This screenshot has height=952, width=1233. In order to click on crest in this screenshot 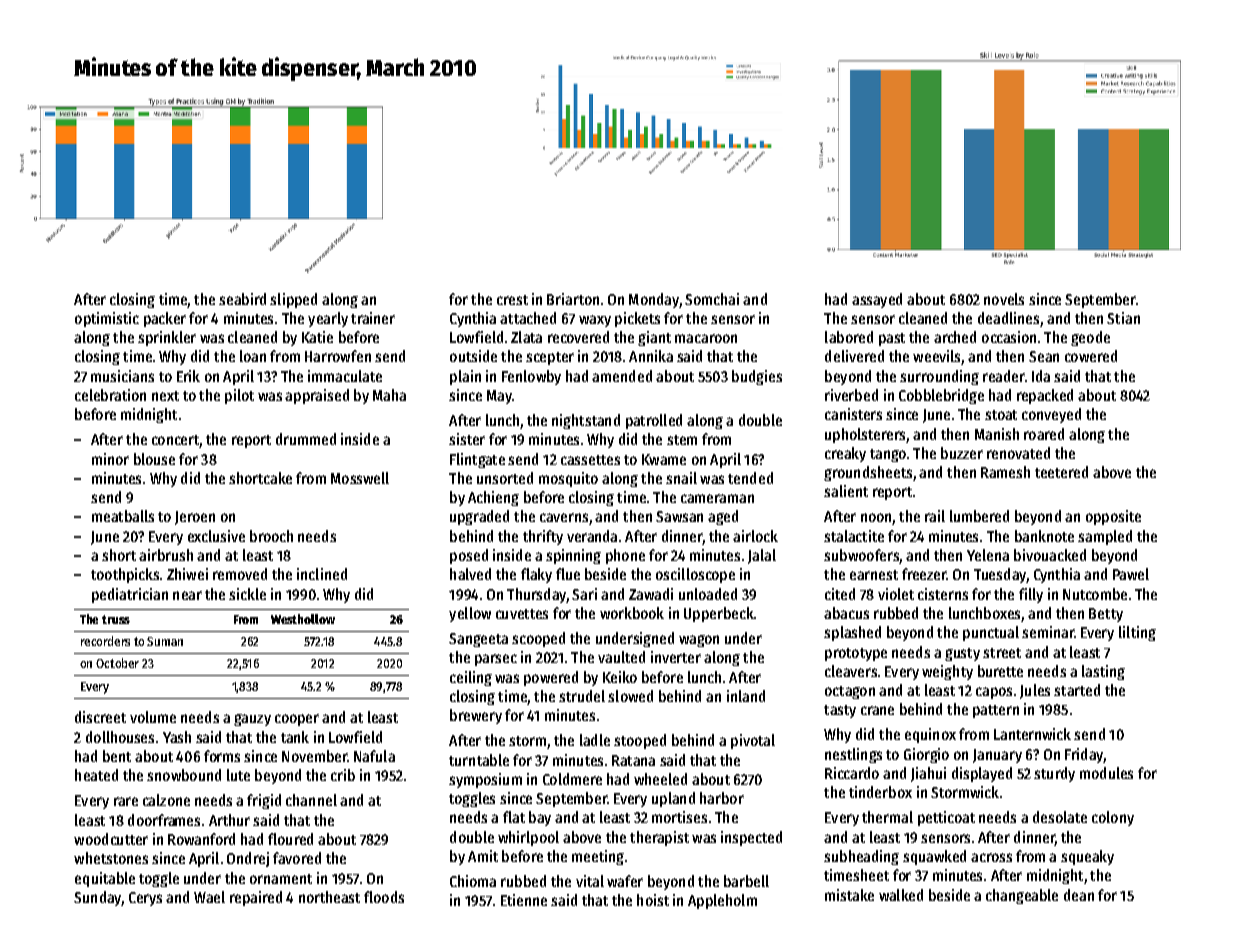, I will do `click(512, 300)`.
